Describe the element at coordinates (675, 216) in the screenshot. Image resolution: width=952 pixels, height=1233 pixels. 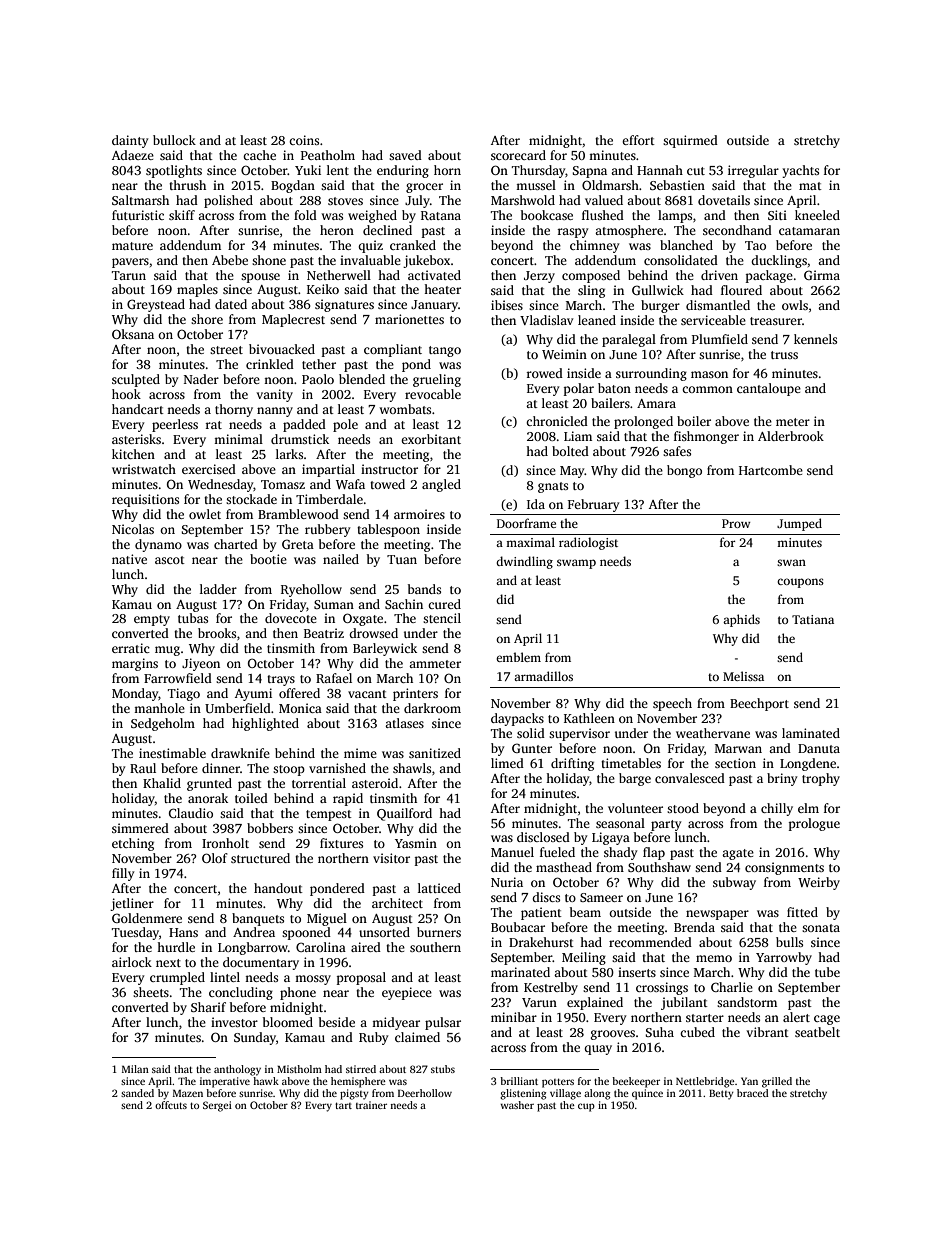
I see `lamps` at that location.
